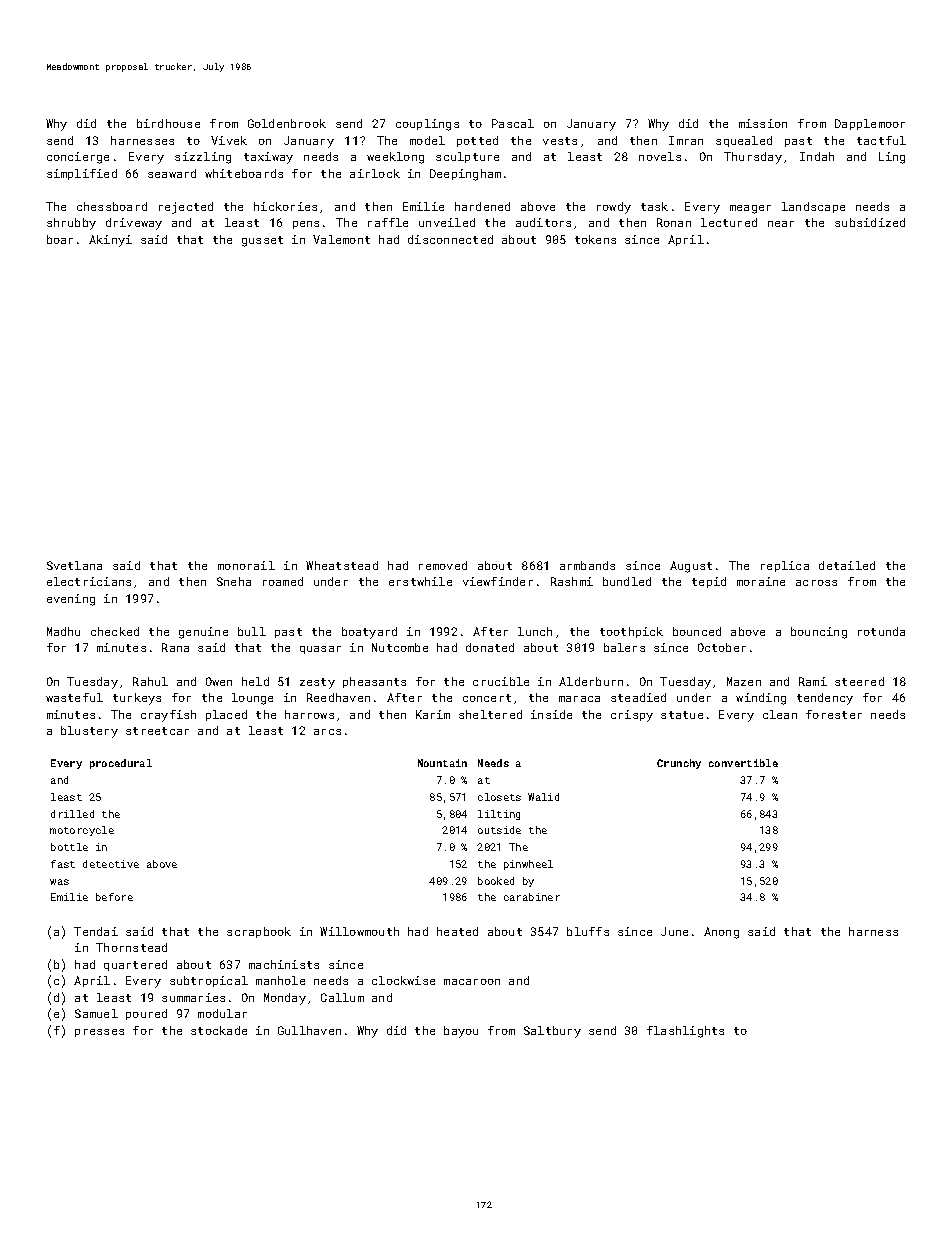 This page has height=1233, width=952. What do you see at coordinates (721, 933) in the page?
I see `Anong` at bounding box center [721, 933].
